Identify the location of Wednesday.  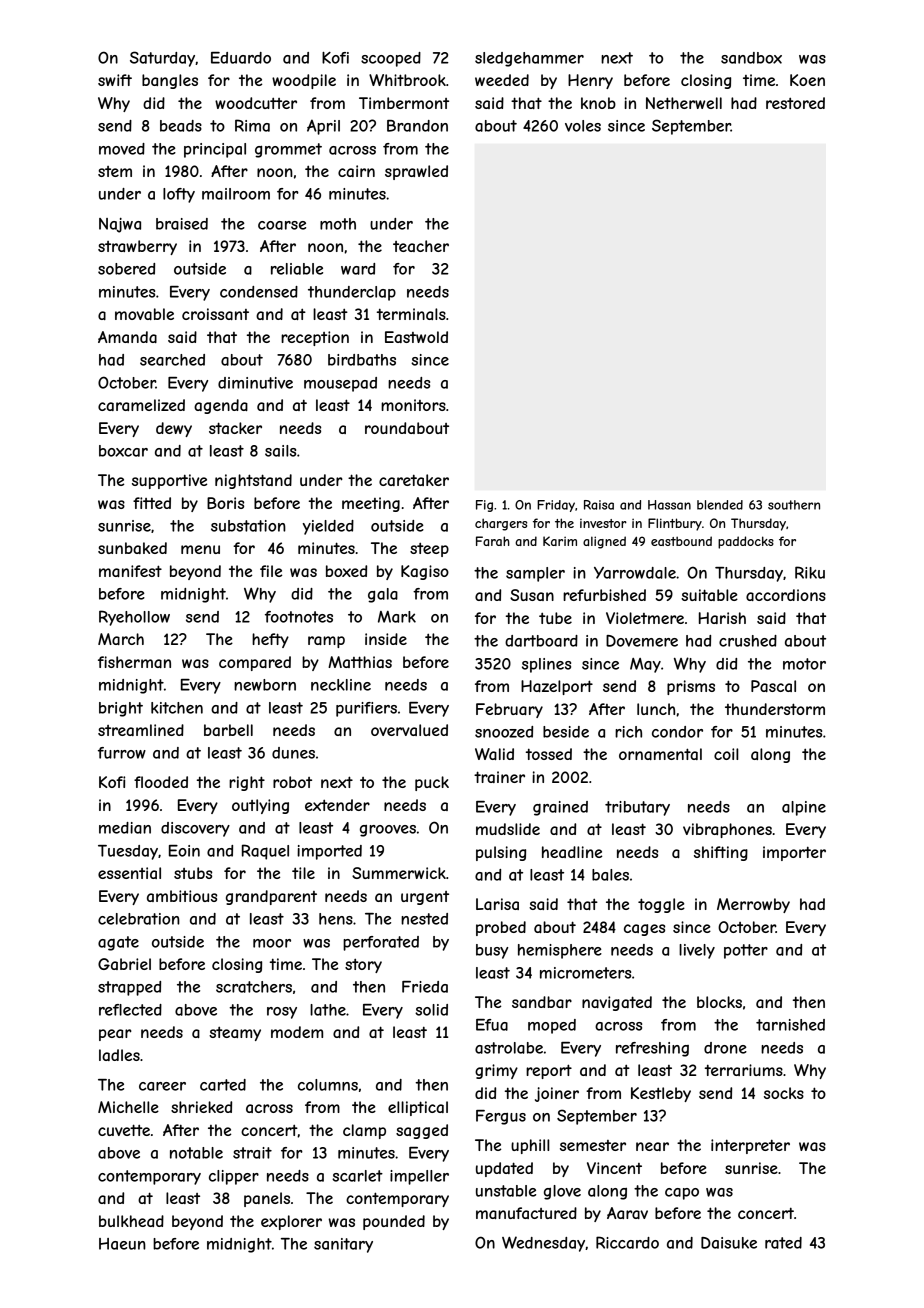
(543, 1244).
